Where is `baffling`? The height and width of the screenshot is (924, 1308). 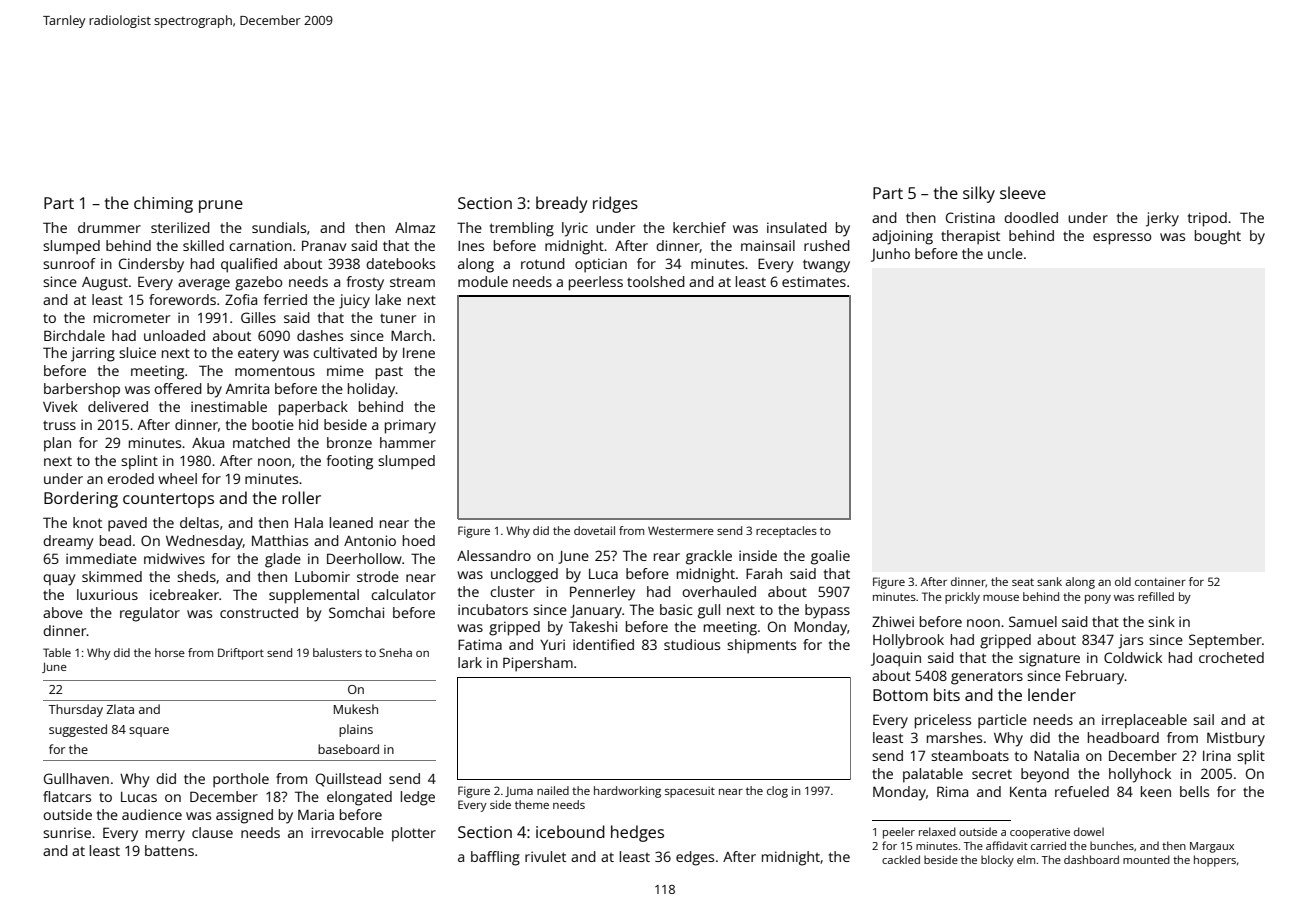
baffling is located at coordinates (495, 858).
